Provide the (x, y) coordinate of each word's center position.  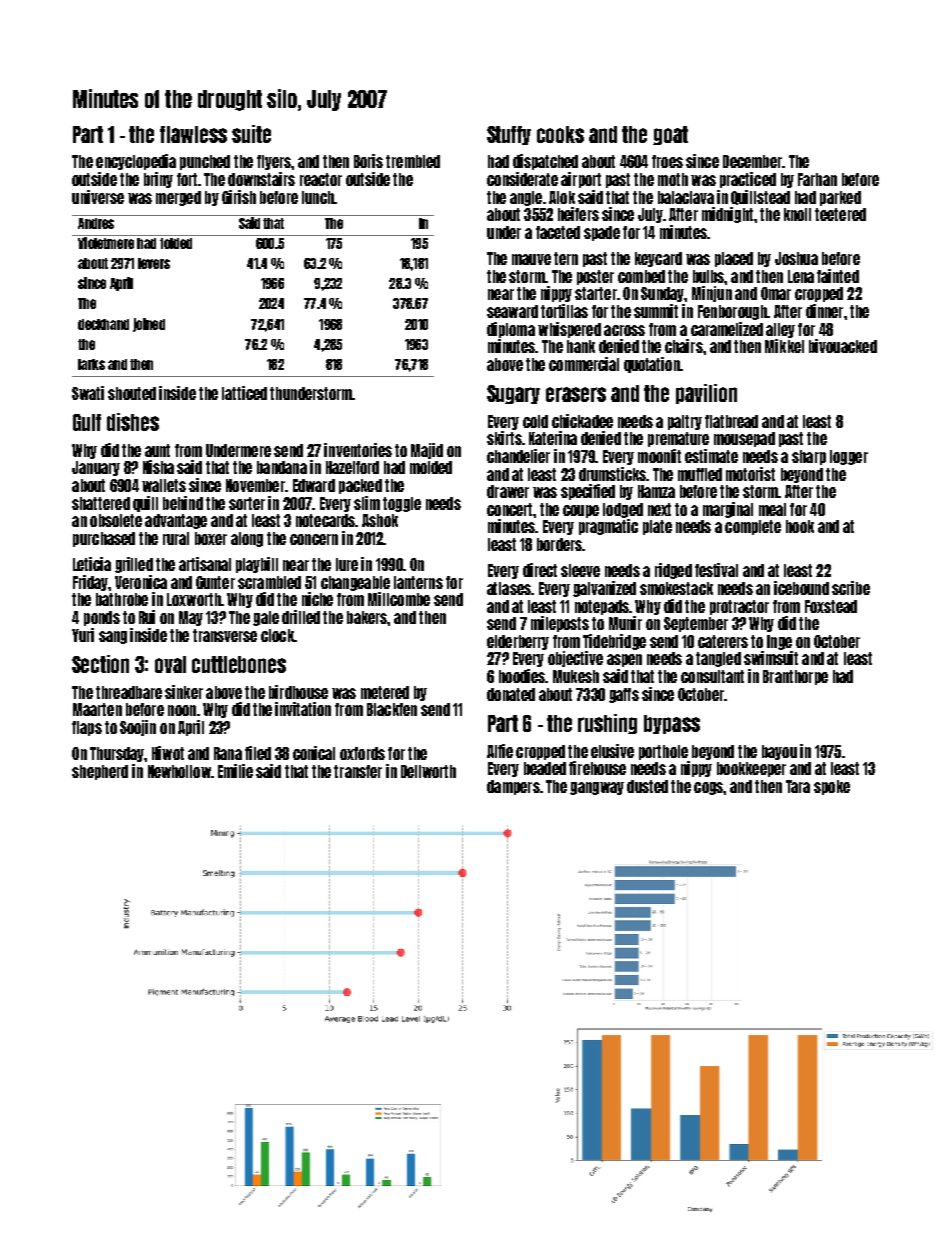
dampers (513, 787)
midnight (727, 215)
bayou (779, 752)
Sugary (513, 394)
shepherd (100, 772)
